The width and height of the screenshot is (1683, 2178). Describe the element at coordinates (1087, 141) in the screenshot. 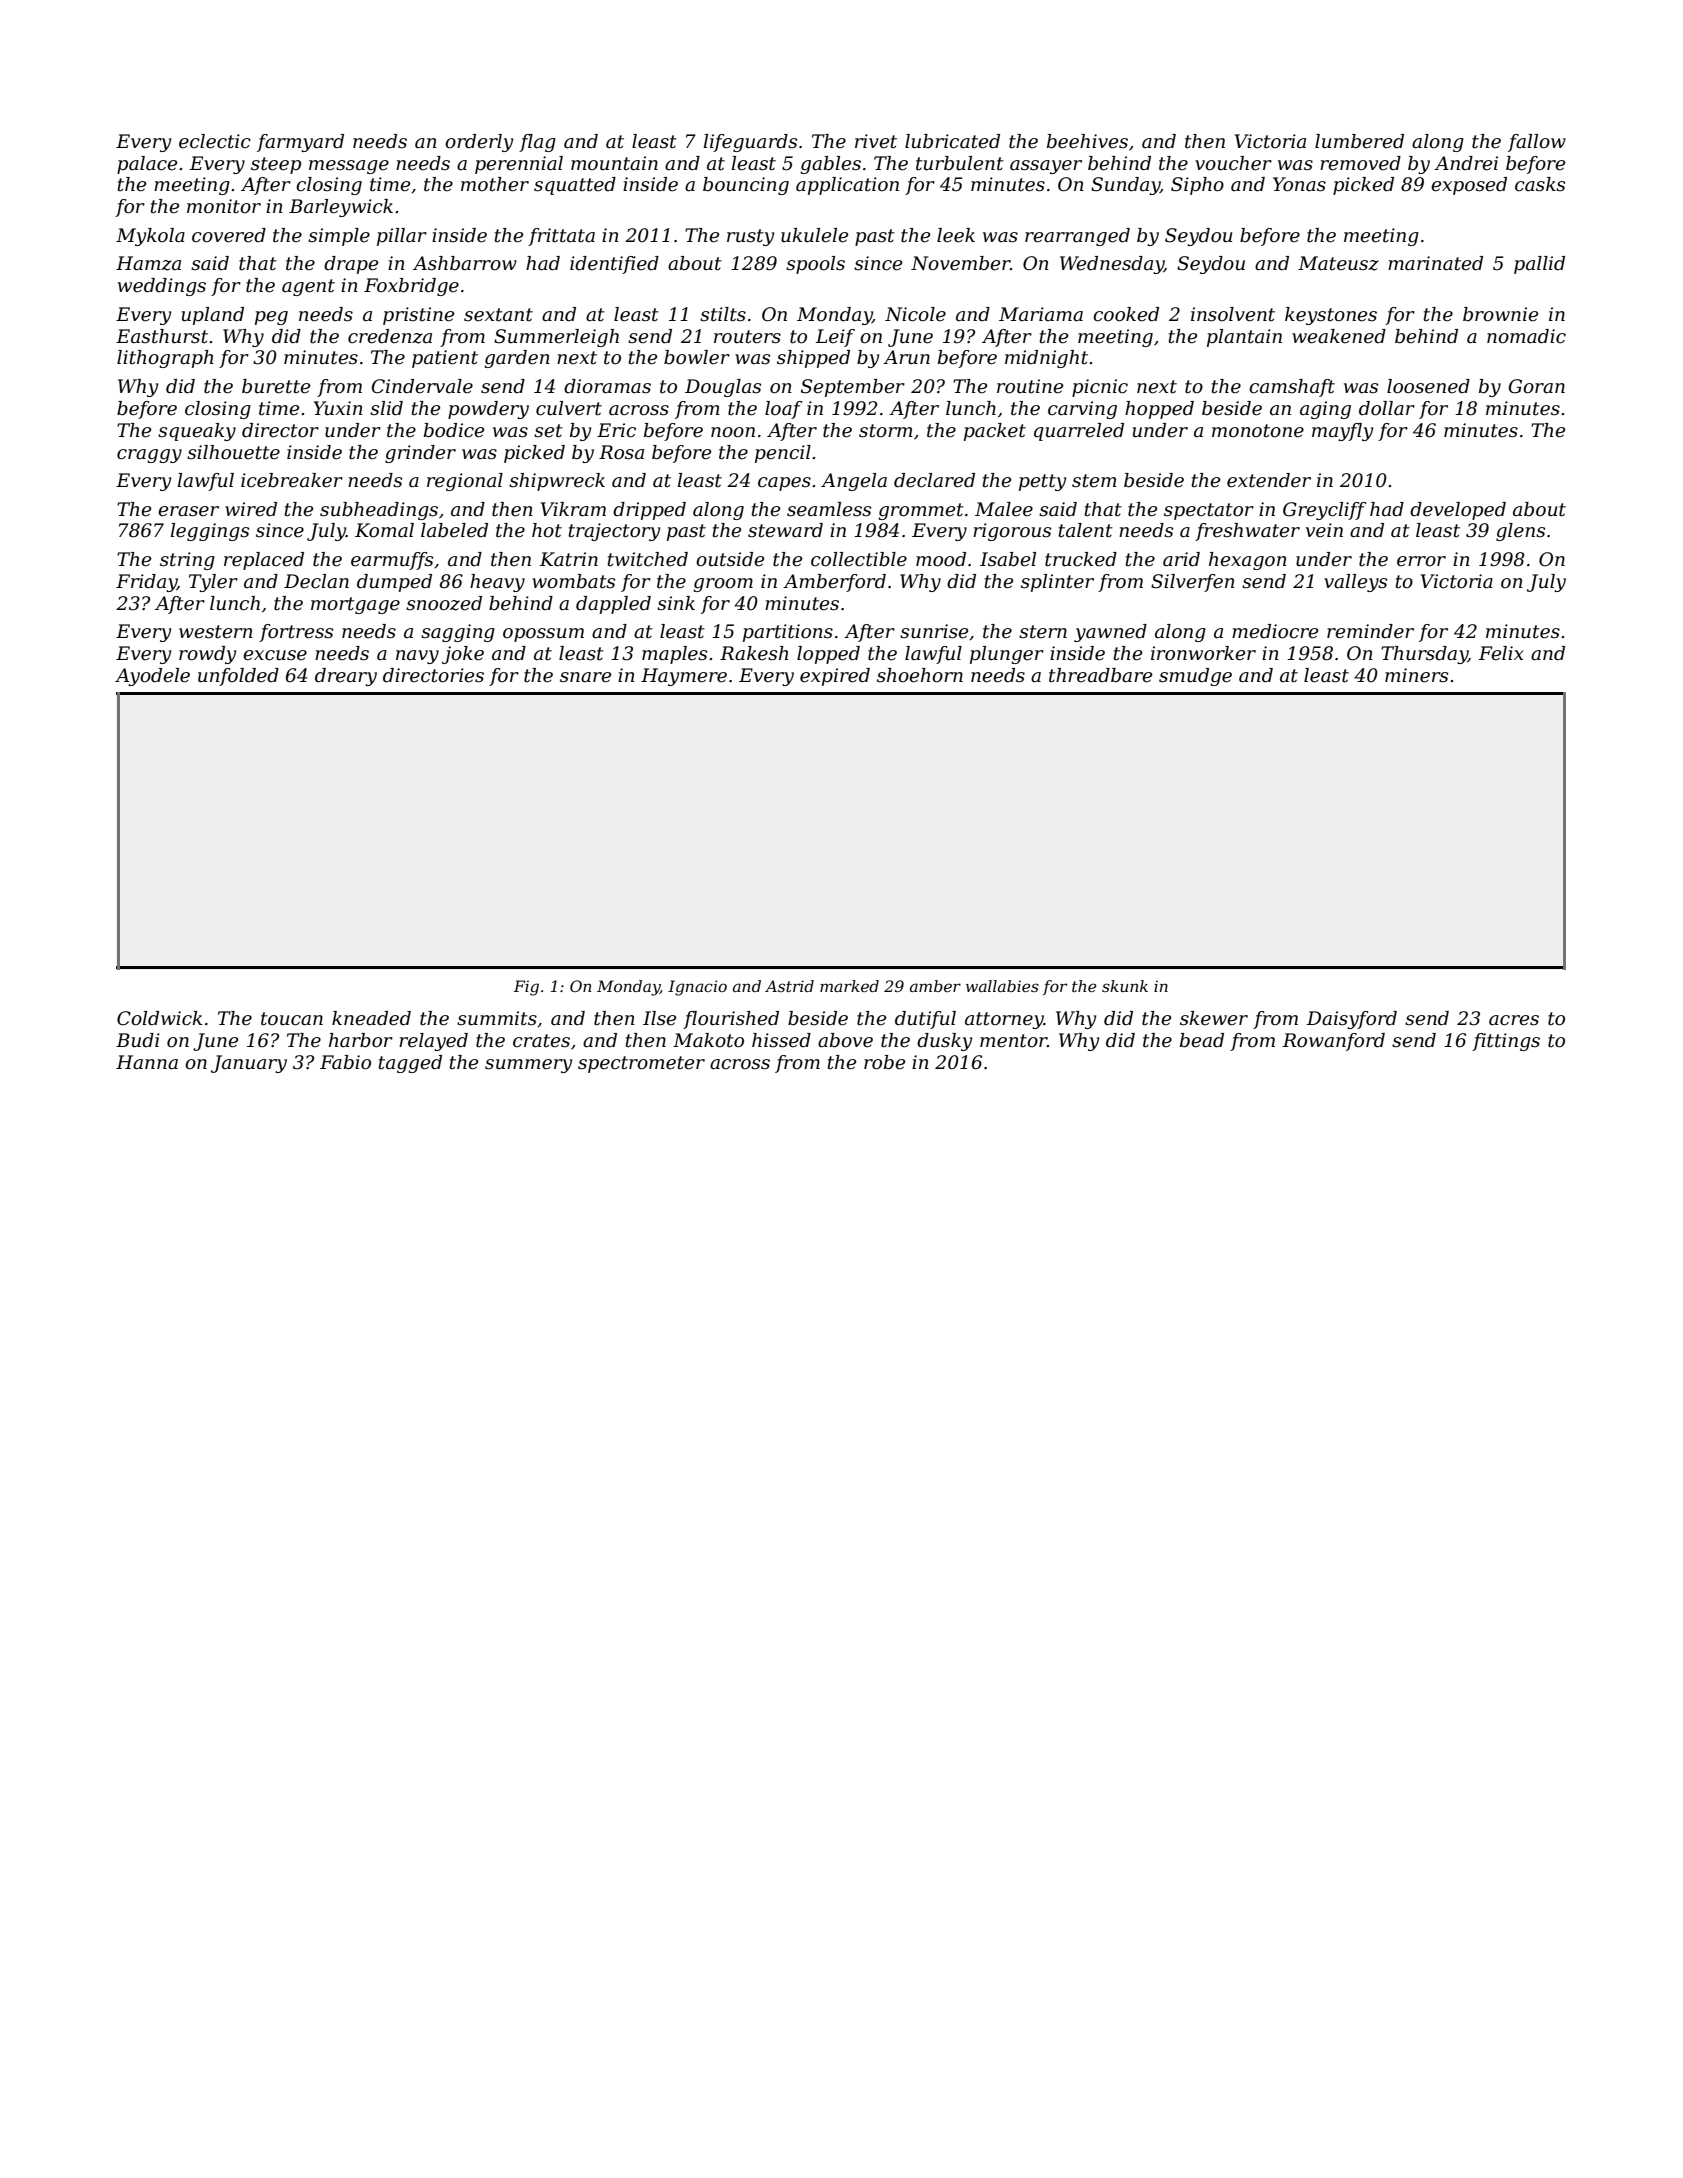

I see `beehives` at that location.
